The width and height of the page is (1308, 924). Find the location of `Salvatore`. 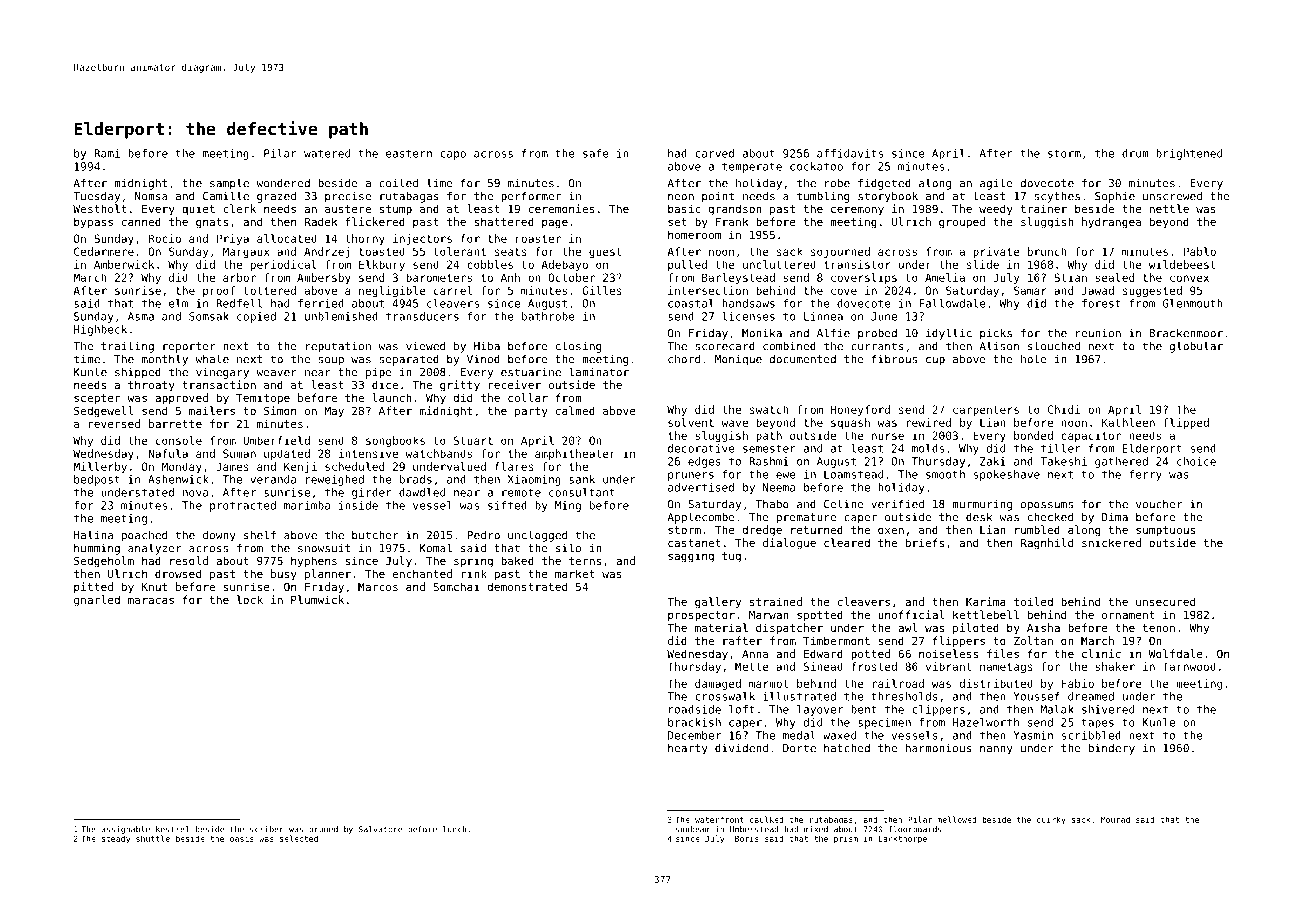

Salvatore is located at coordinates (380, 829).
